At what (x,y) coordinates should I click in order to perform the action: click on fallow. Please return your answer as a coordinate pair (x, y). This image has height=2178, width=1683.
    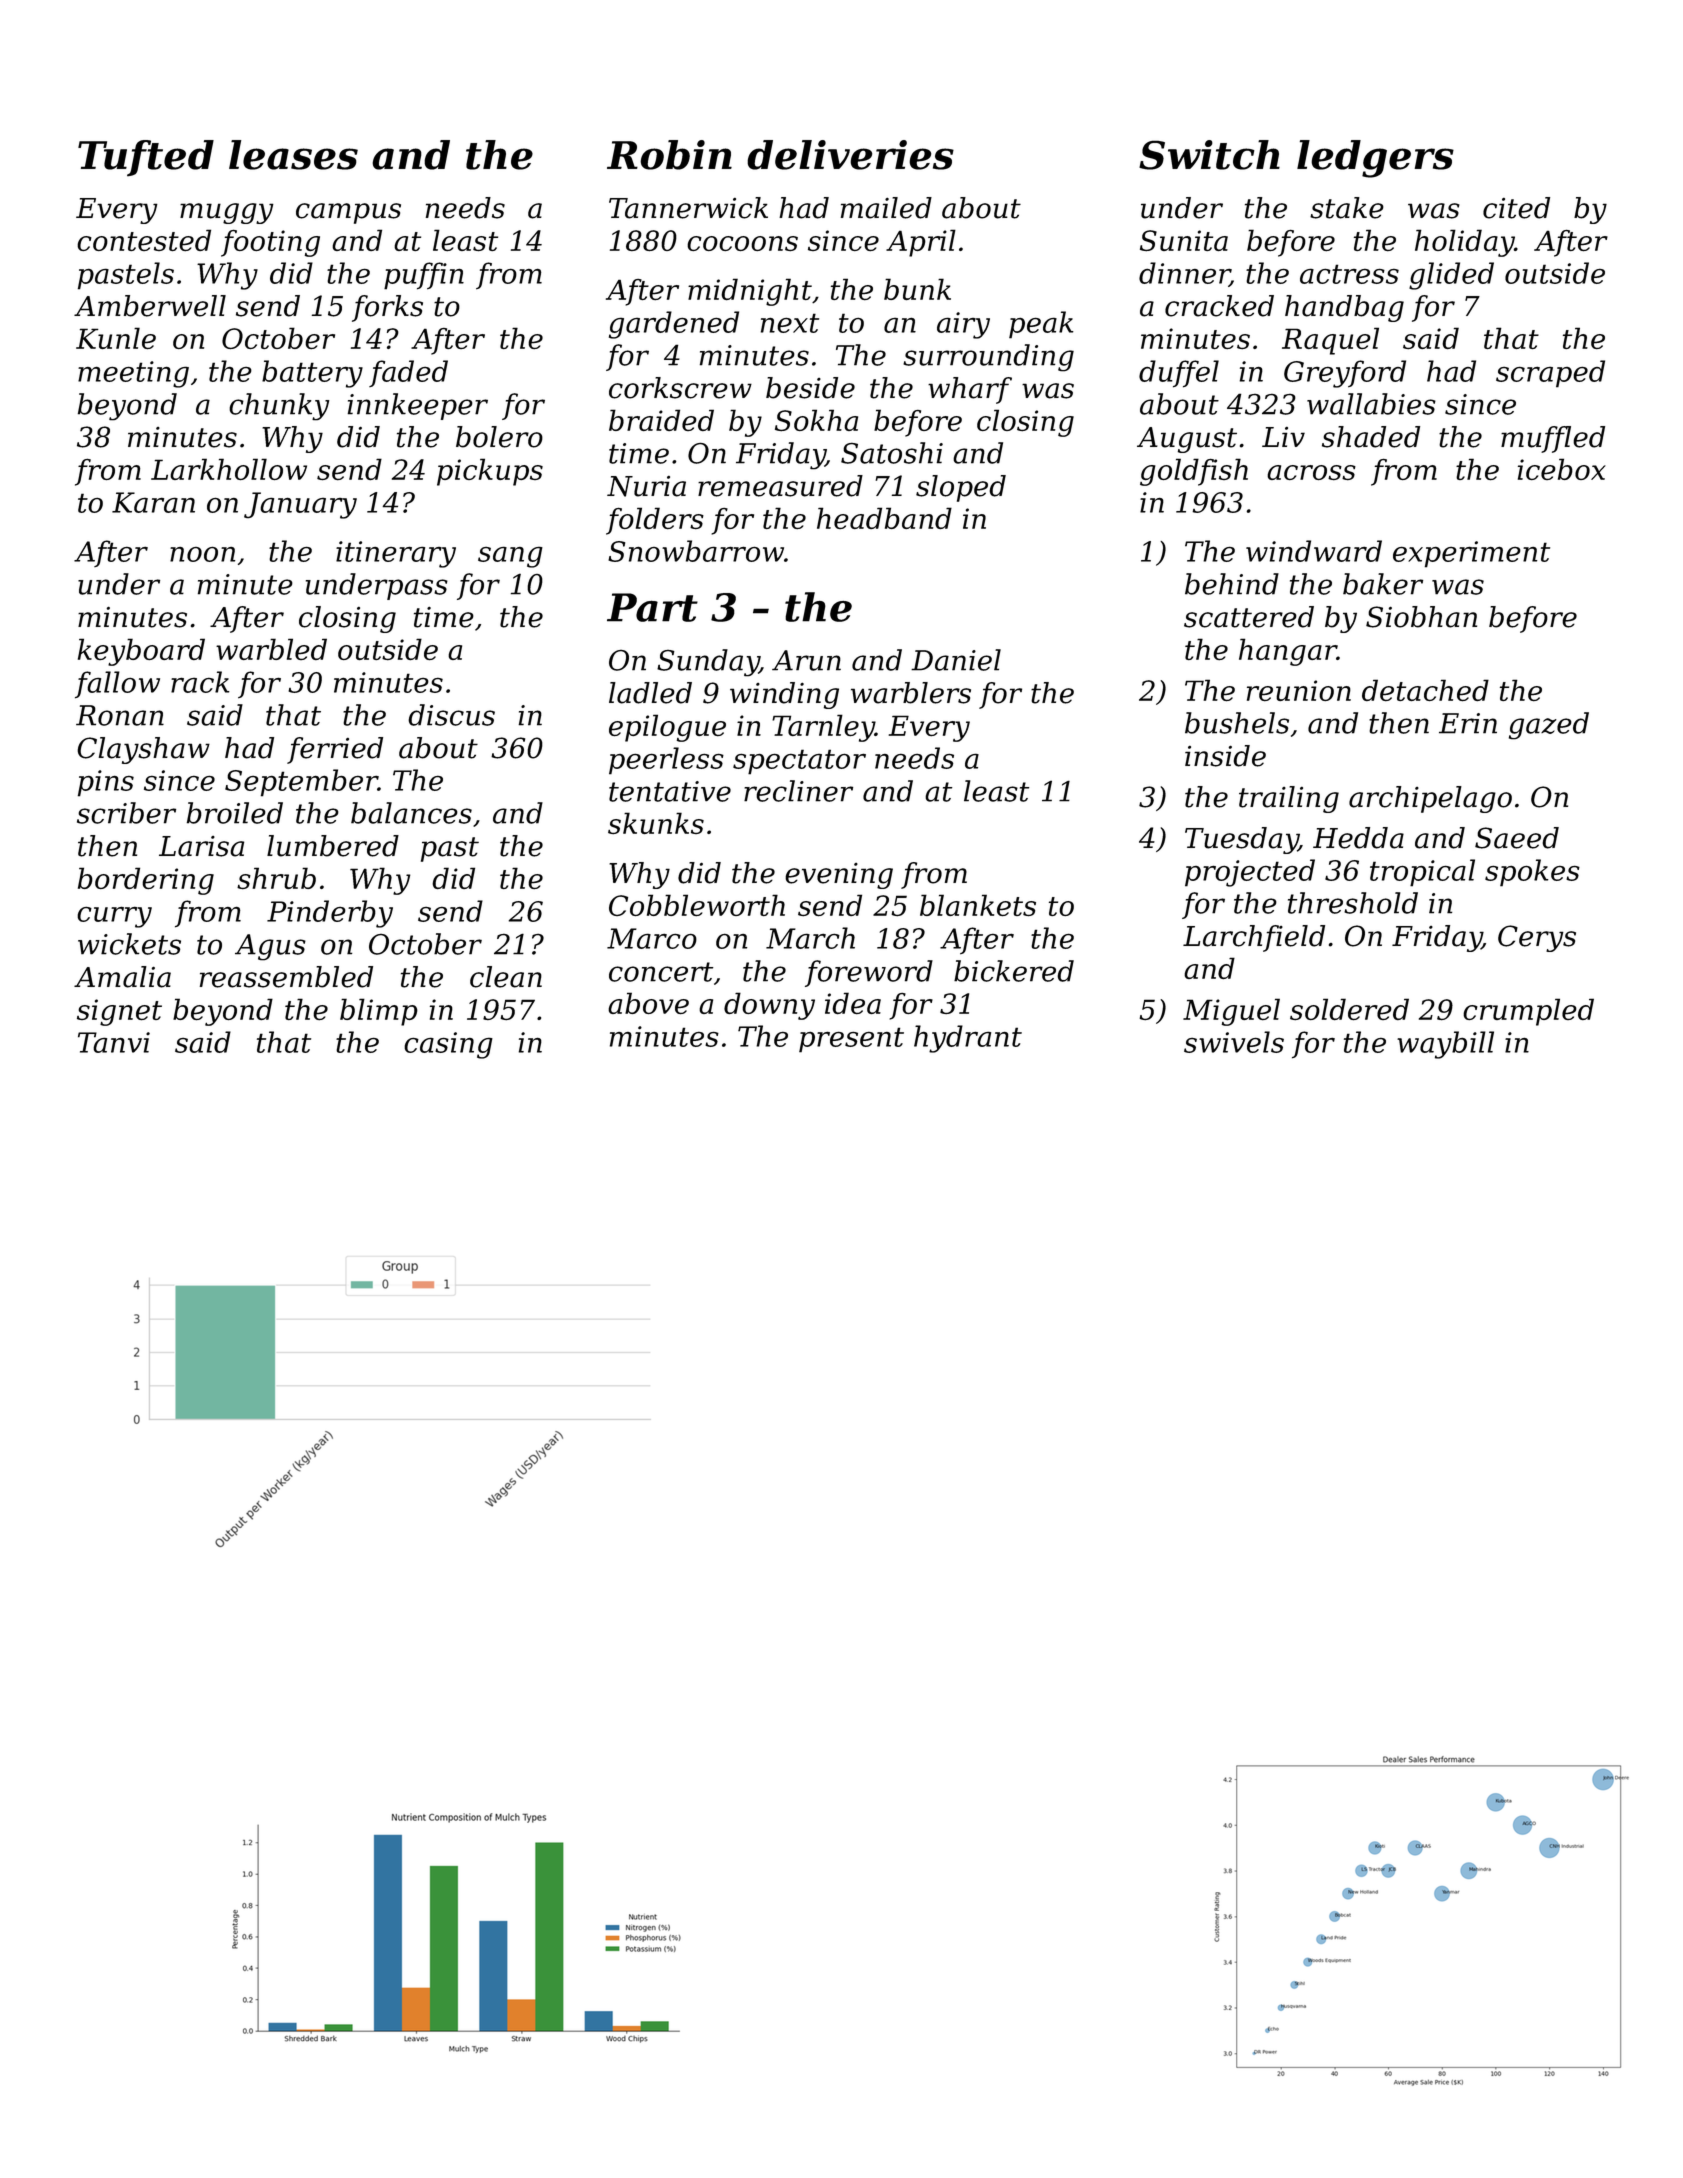
    Looking at the image, I should click on (117, 685).
